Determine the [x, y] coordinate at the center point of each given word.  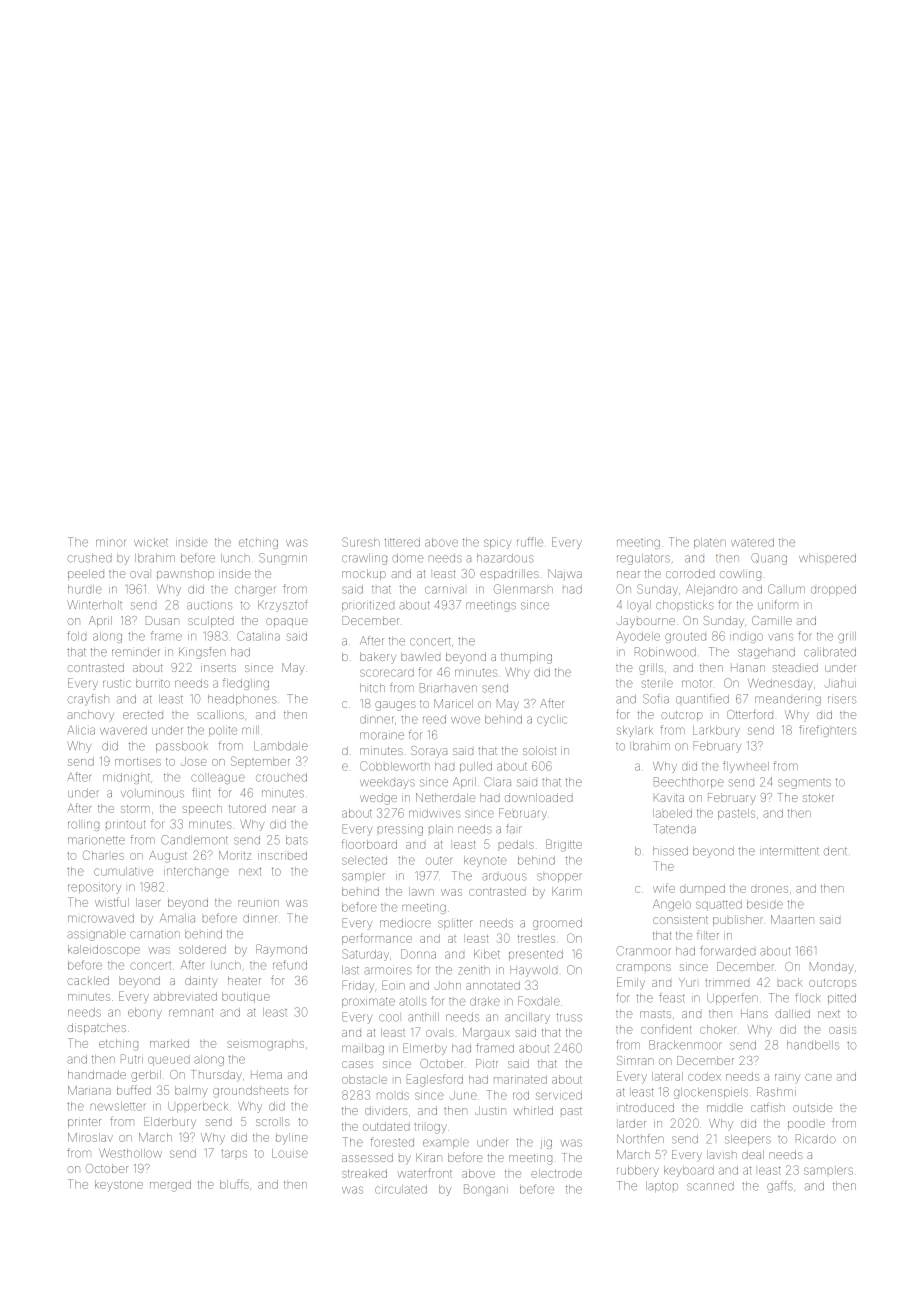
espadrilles [509, 574]
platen [710, 543]
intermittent [789, 851]
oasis [842, 1030]
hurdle [85, 589]
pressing [400, 830]
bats [297, 840]
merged [170, 1186]
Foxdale [539, 1001]
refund [290, 965]
